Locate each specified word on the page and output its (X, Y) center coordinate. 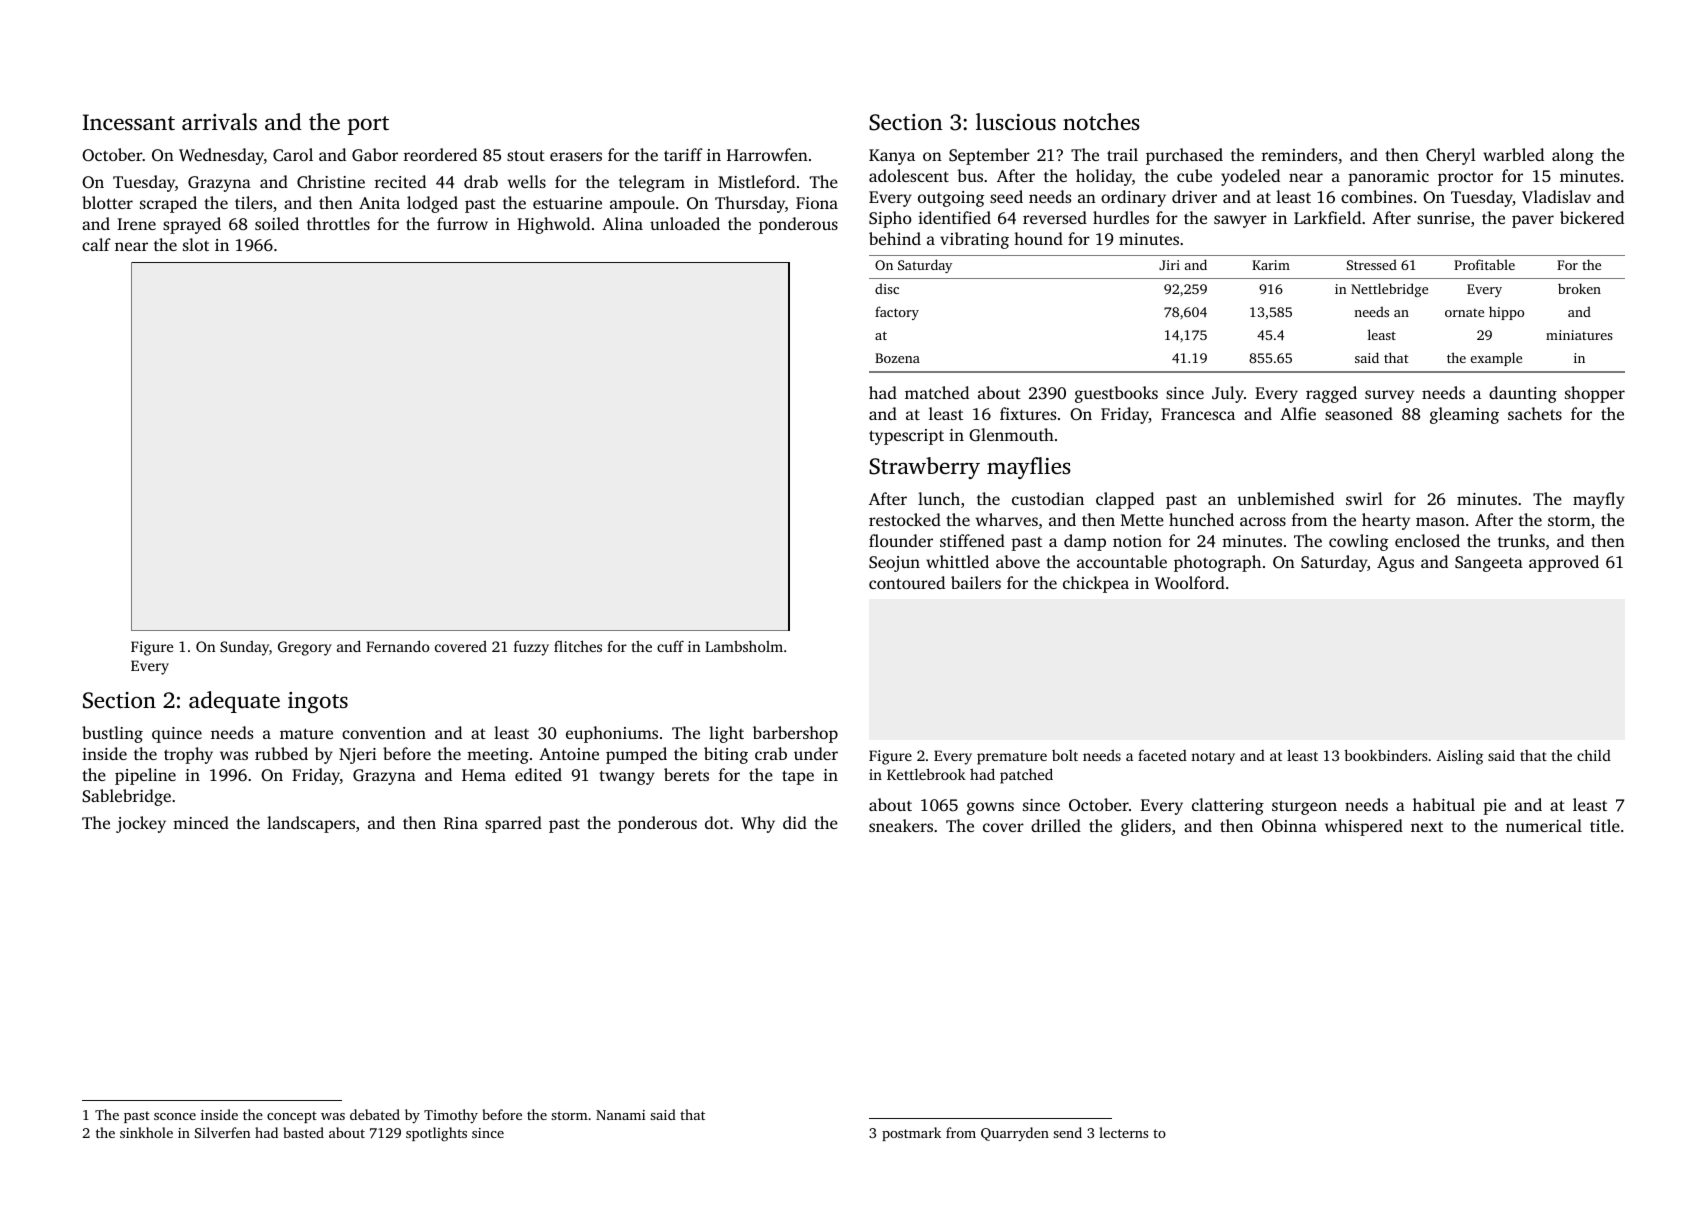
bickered (1592, 217)
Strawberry (924, 468)
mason (1440, 521)
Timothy (451, 1116)
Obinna (1289, 826)
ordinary (1133, 198)
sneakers (901, 825)
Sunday (244, 648)
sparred (513, 824)
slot (196, 244)
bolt (1065, 755)
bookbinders (1386, 755)
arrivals (219, 122)
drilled (1056, 825)
